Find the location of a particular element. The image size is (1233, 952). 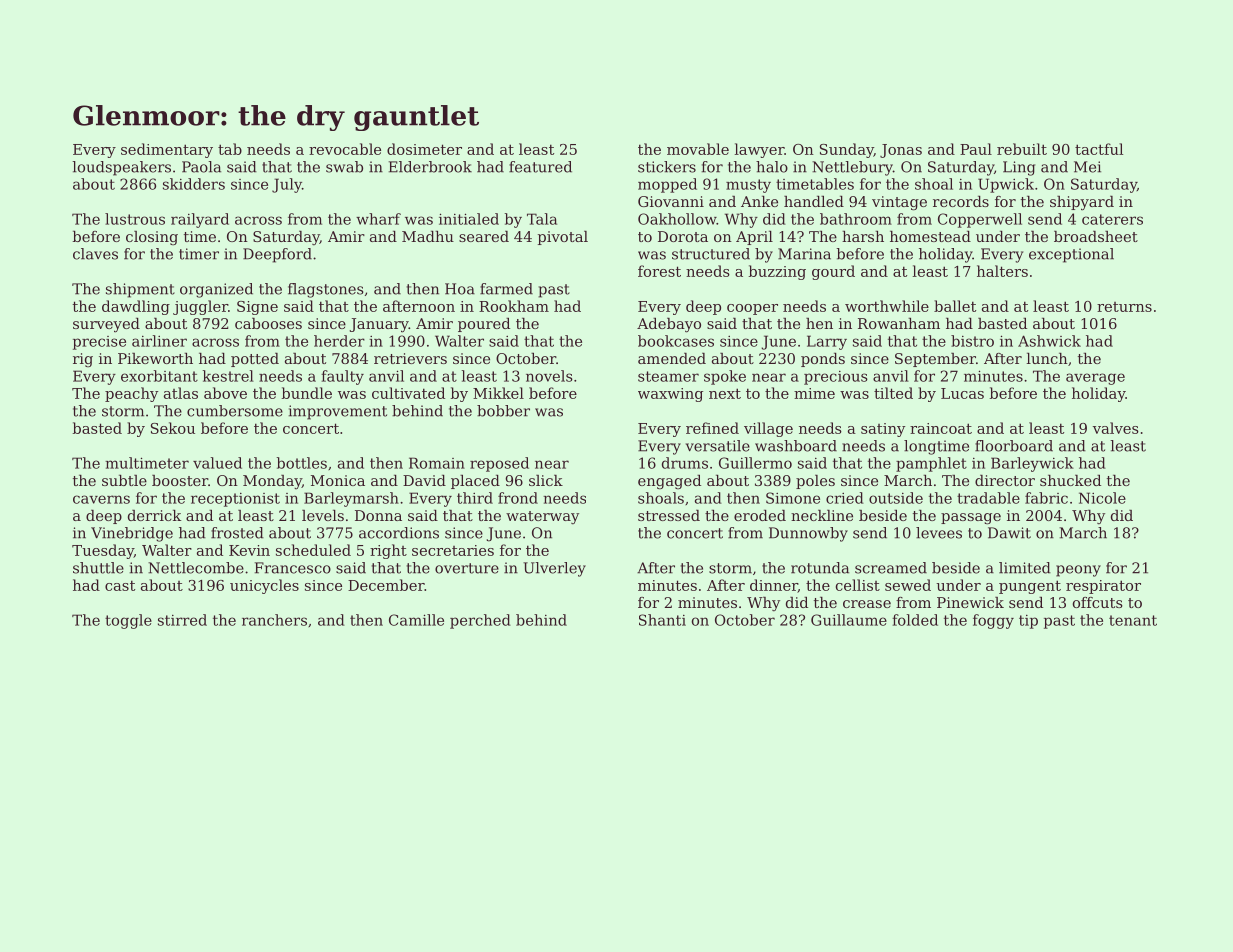

shipment is located at coordinates (140, 290).
